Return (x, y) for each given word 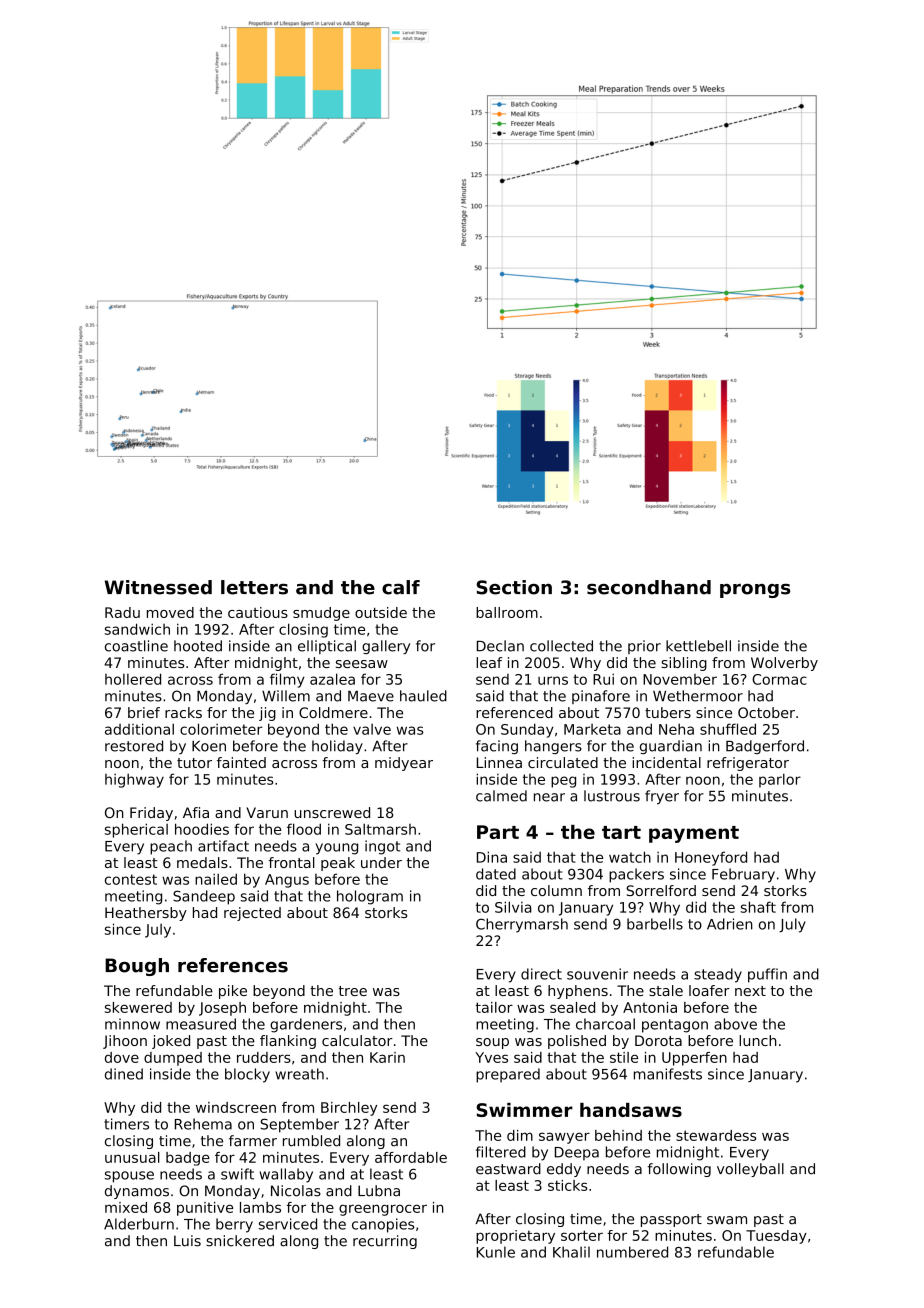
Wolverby (784, 664)
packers (636, 875)
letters (254, 587)
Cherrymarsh (522, 925)
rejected (252, 914)
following (679, 1170)
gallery (386, 647)
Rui (603, 679)
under (381, 862)
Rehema (203, 1124)
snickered (240, 1241)
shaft (758, 907)
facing (497, 747)
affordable (411, 1157)
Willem (286, 696)
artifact (223, 846)
